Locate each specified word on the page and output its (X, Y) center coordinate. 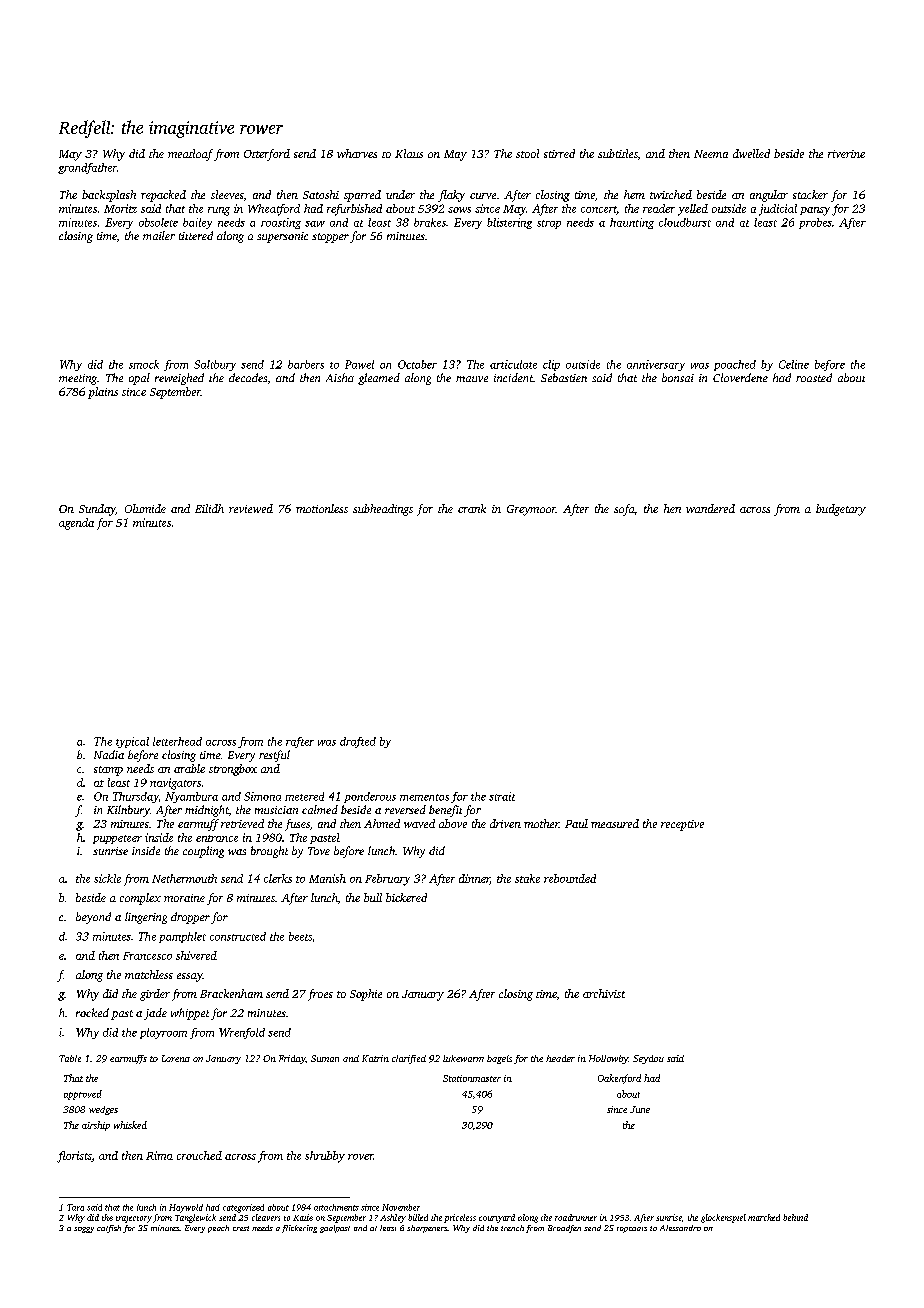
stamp (108, 771)
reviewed (251, 508)
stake (527, 878)
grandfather (87, 168)
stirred (559, 153)
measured (615, 823)
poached (735, 365)
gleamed (379, 379)
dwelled (751, 153)
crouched (199, 1155)
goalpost (335, 1229)
